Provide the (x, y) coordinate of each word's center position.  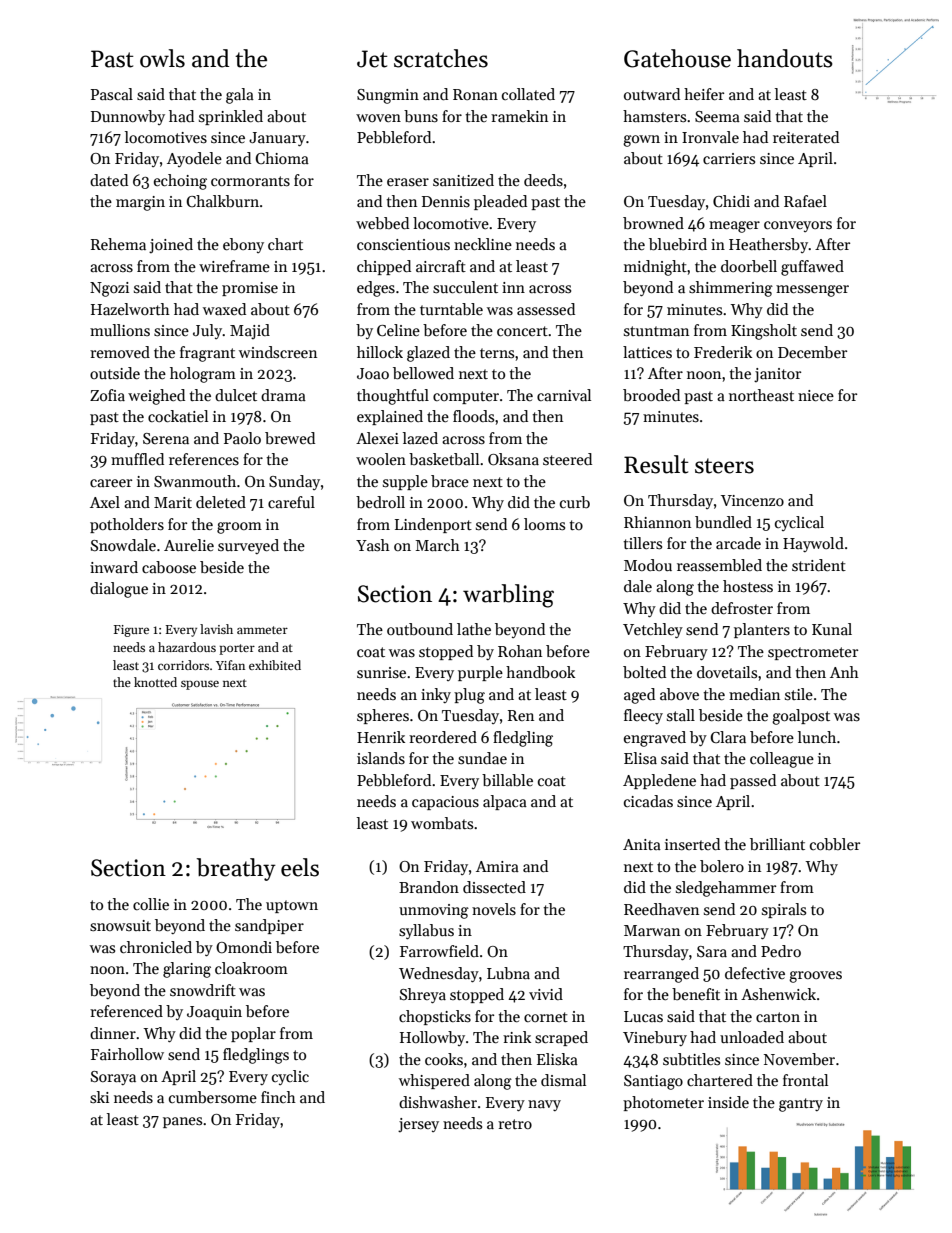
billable (507, 780)
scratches (441, 58)
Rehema (118, 244)
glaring (187, 970)
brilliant (777, 844)
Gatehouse (677, 58)
